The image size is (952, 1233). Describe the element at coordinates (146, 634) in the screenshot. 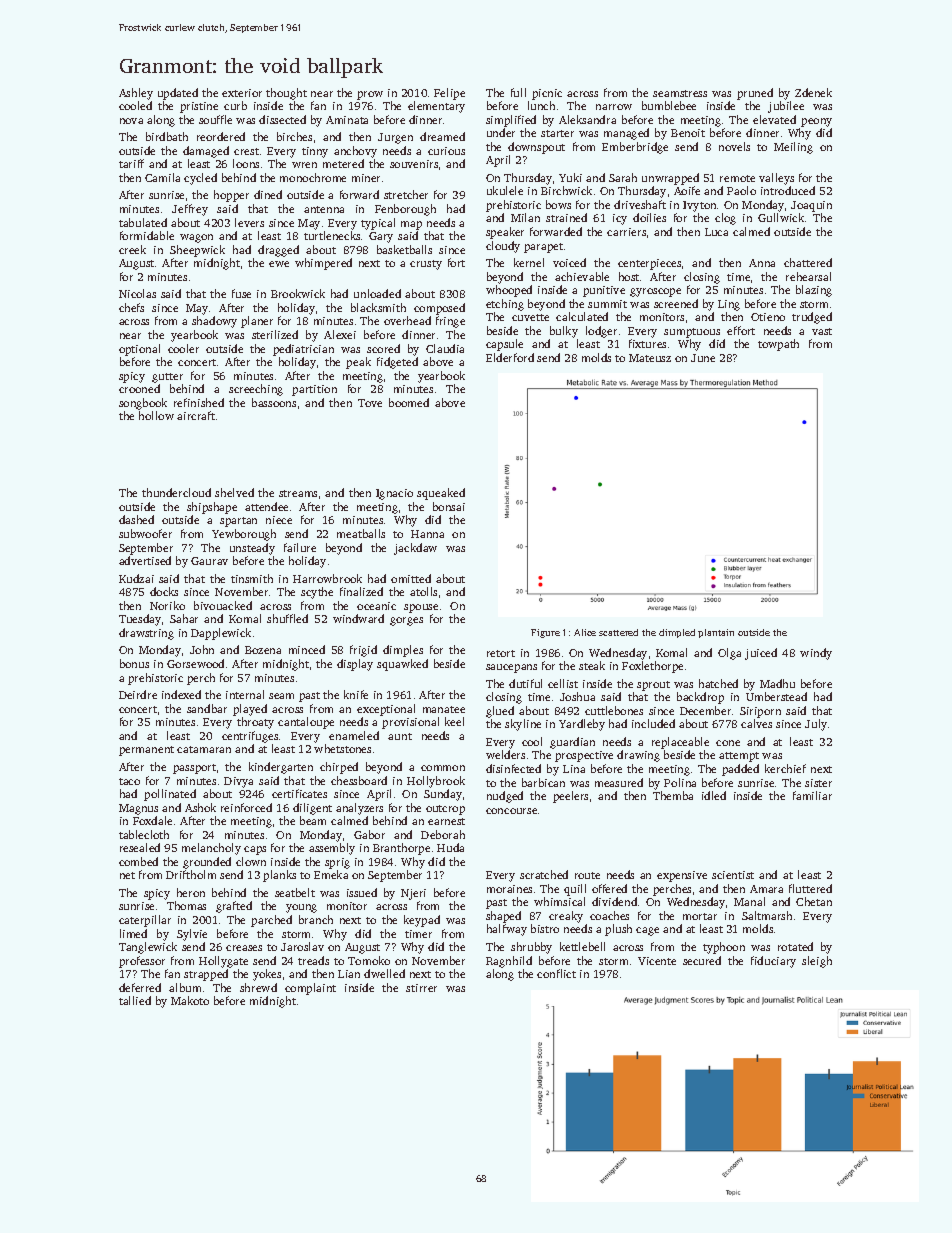

I see `drawstring` at that location.
